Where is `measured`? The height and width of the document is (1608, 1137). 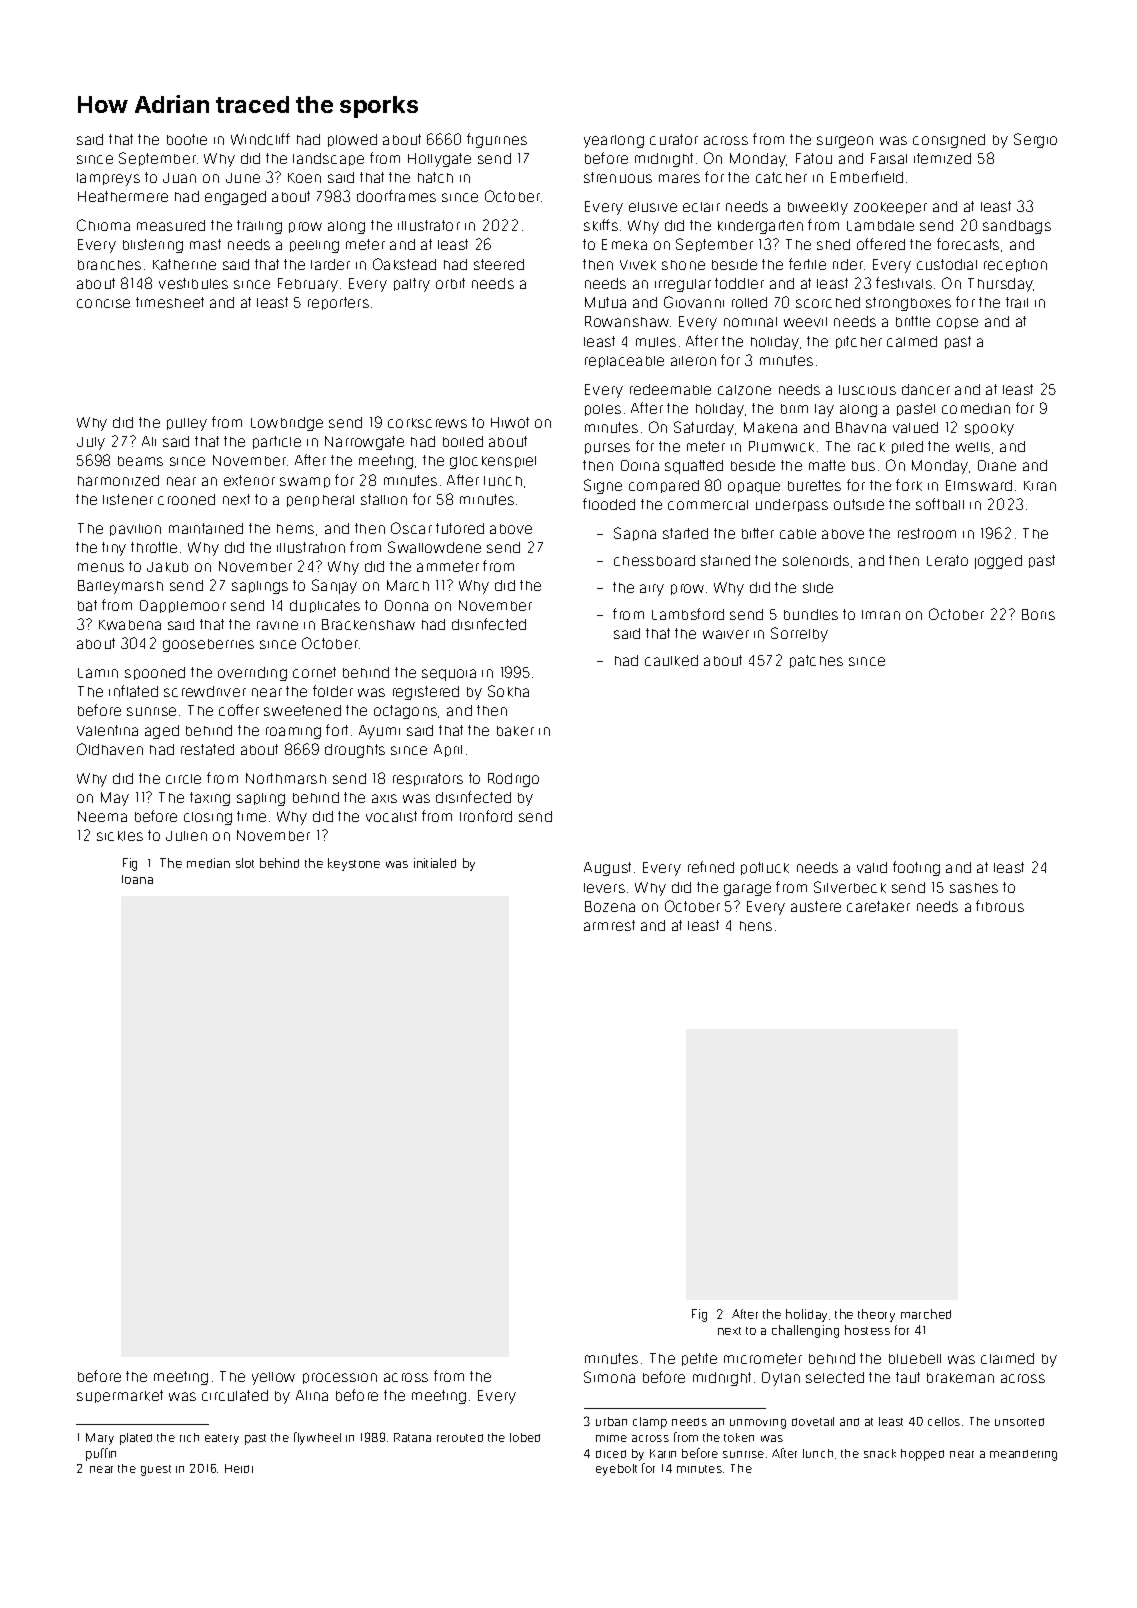
measured is located at coordinates (171, 225).
